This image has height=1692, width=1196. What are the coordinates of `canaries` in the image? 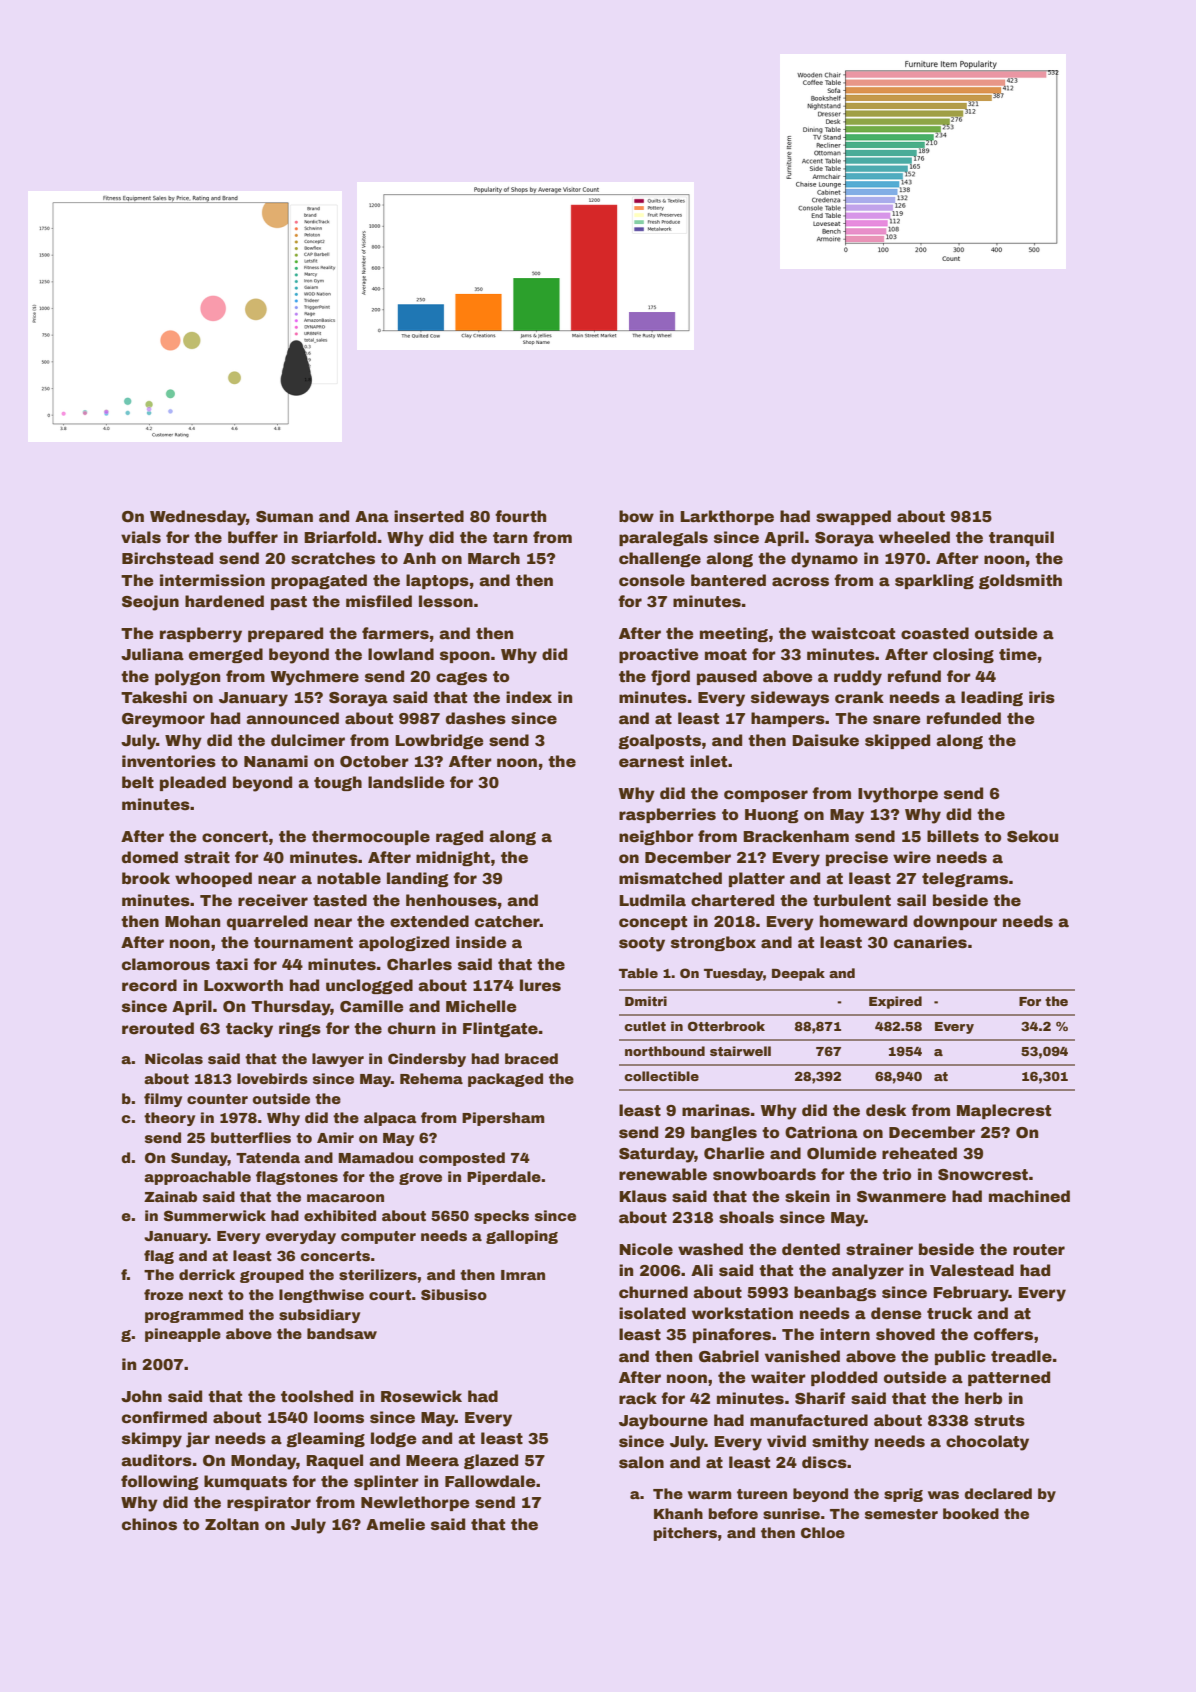 It's located at (930, 942).
